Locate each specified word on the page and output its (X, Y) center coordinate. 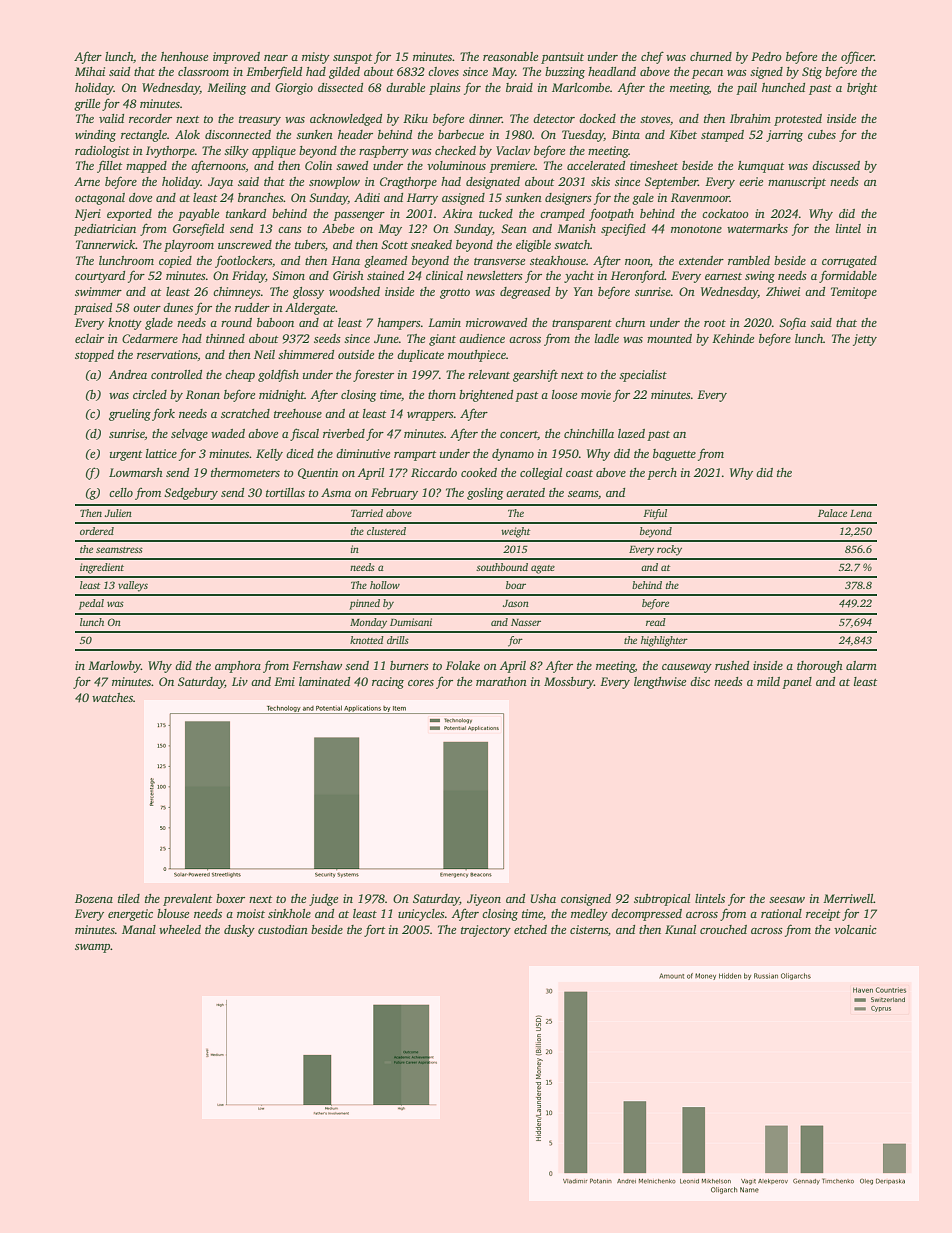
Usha (543, 898)
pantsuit (562, 58)
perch (662, 474)
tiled (129, 898)
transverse (499, 261)
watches (112, 697)
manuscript (797, 183)
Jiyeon (484, 900)
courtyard (100, 277)
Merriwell (848, 898)
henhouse (184, 56)
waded (228, 433)
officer (857, 57)
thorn (442, 394)
